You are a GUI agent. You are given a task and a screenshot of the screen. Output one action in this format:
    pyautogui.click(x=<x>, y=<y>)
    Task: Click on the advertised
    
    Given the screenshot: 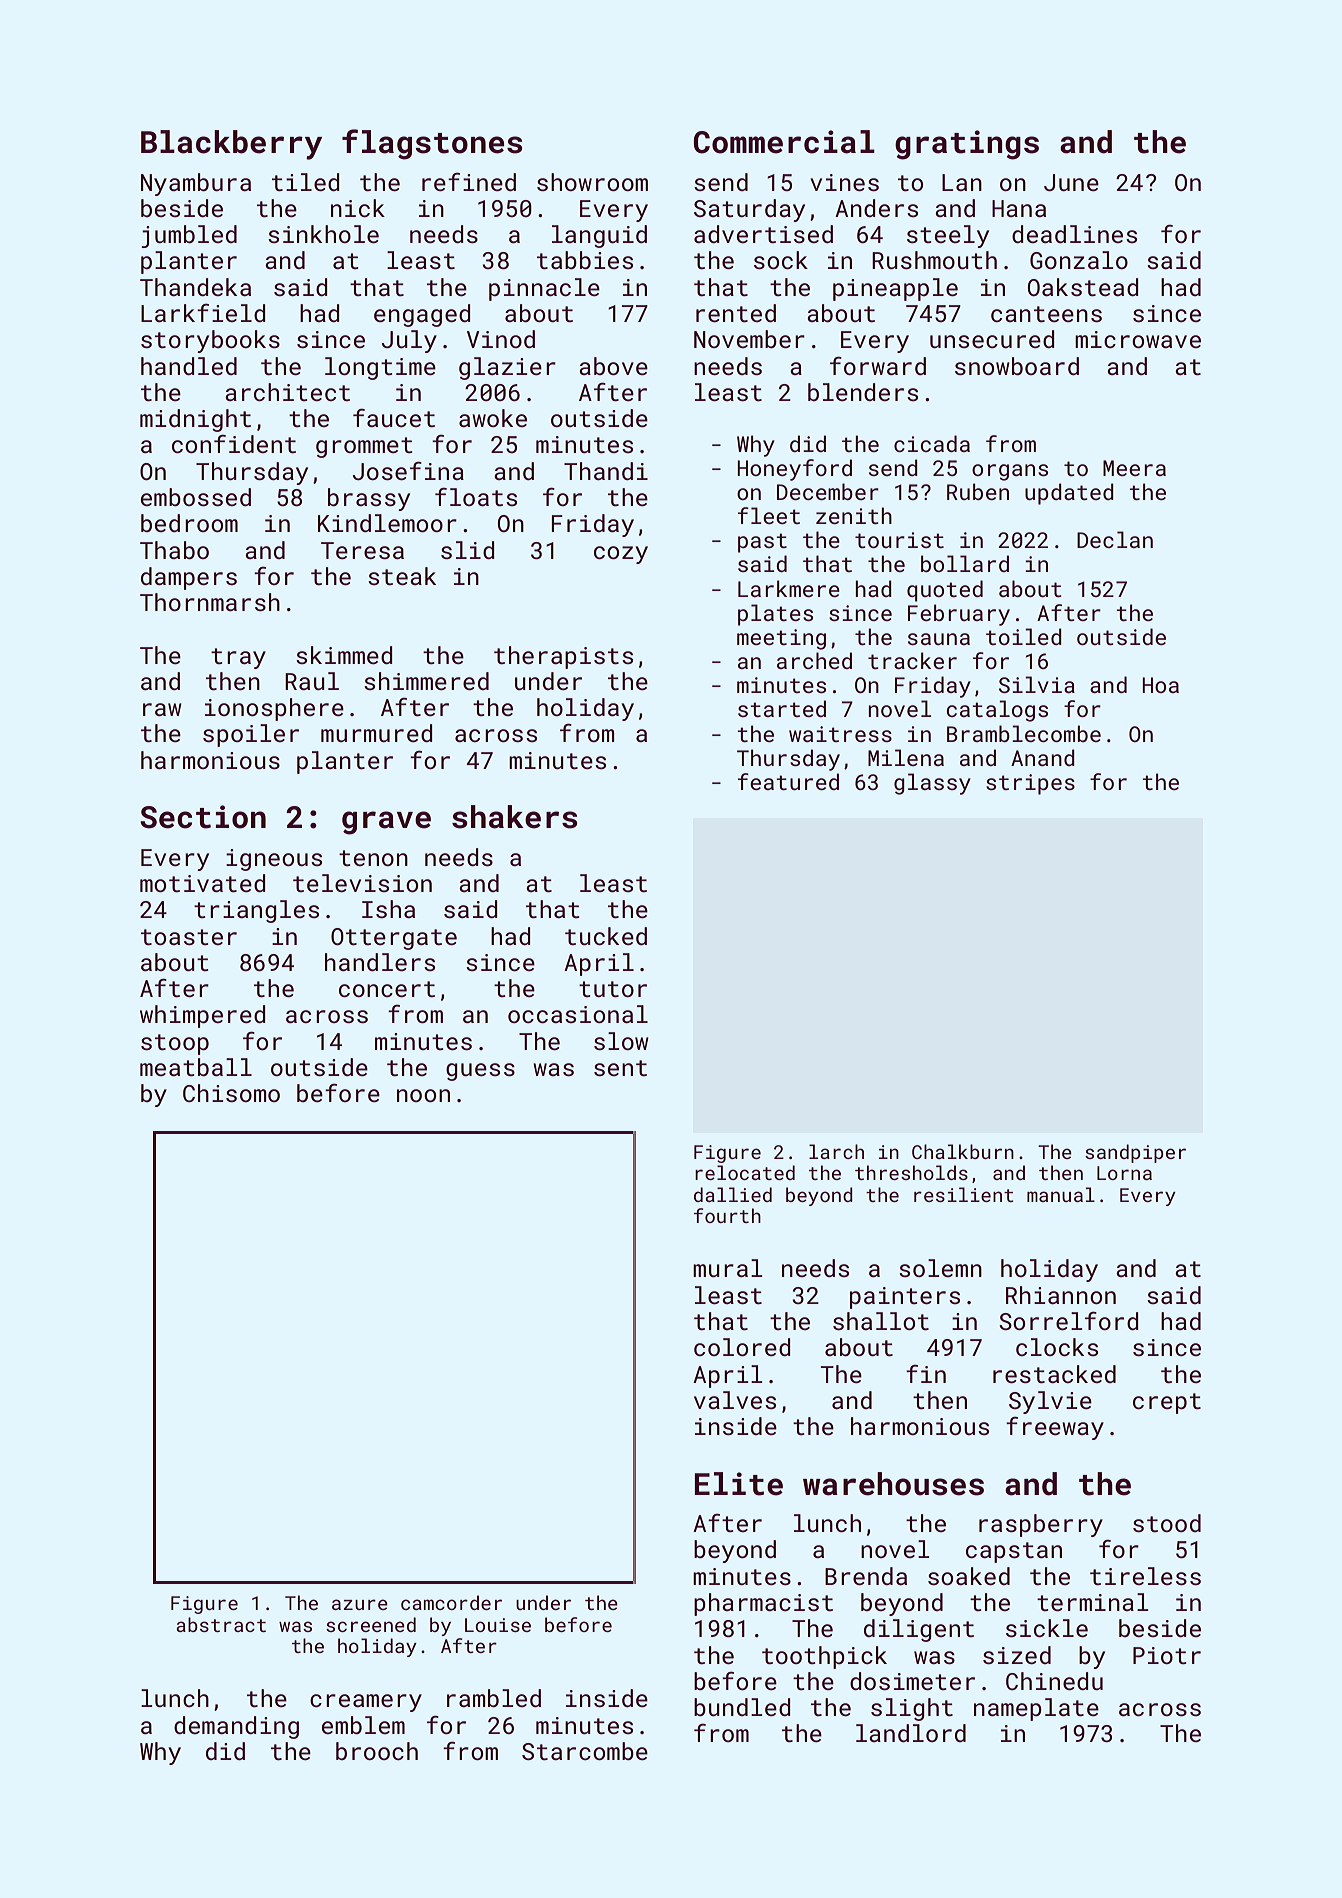 What is the action you would take?
    pyautogui.click(x=763, y=234)
